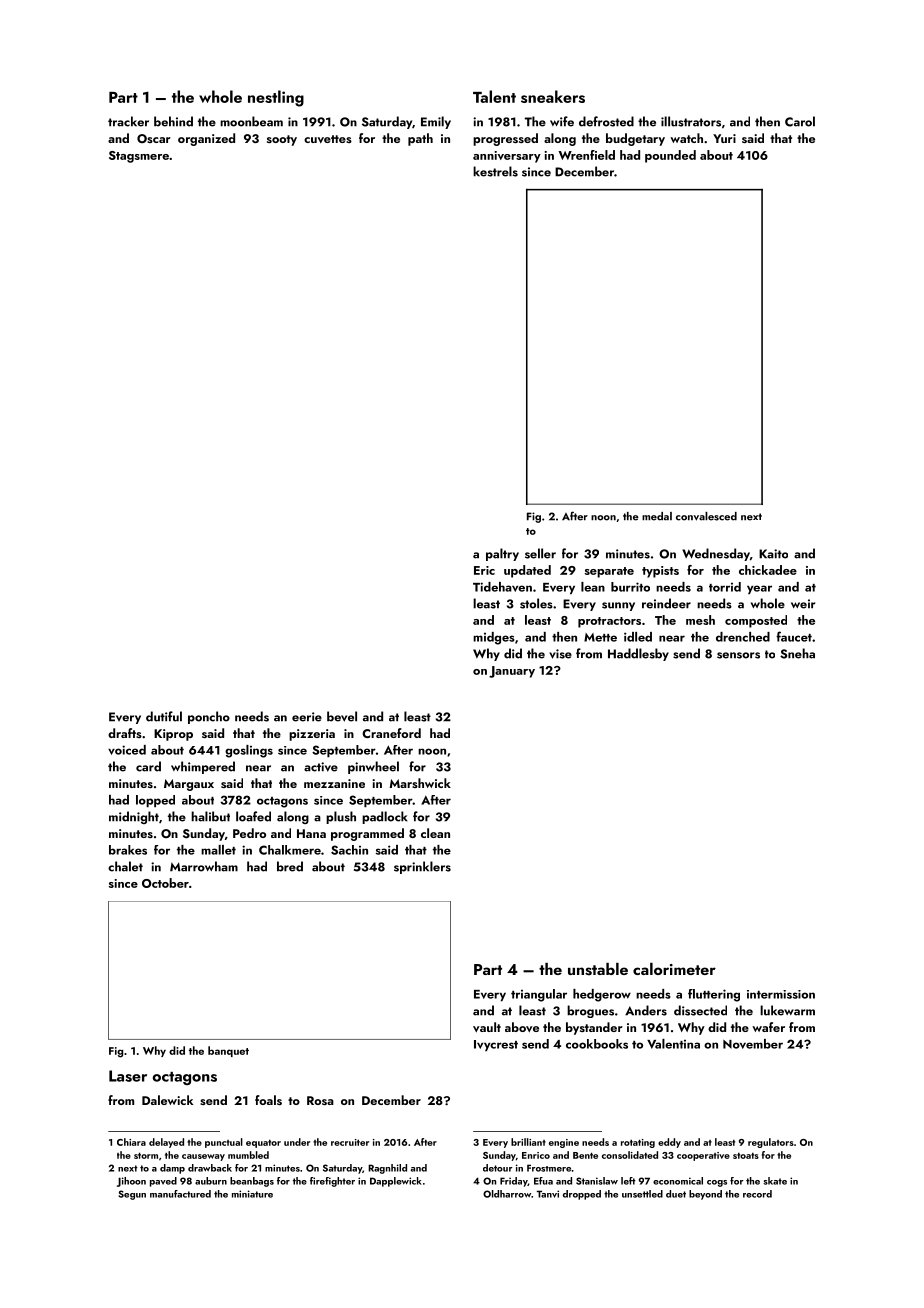 Image resolution: width=924 pixels, height=1308 pixels. Describe the element at coordinates (420, 783) in the image. I see `Marshwick` at that location.
